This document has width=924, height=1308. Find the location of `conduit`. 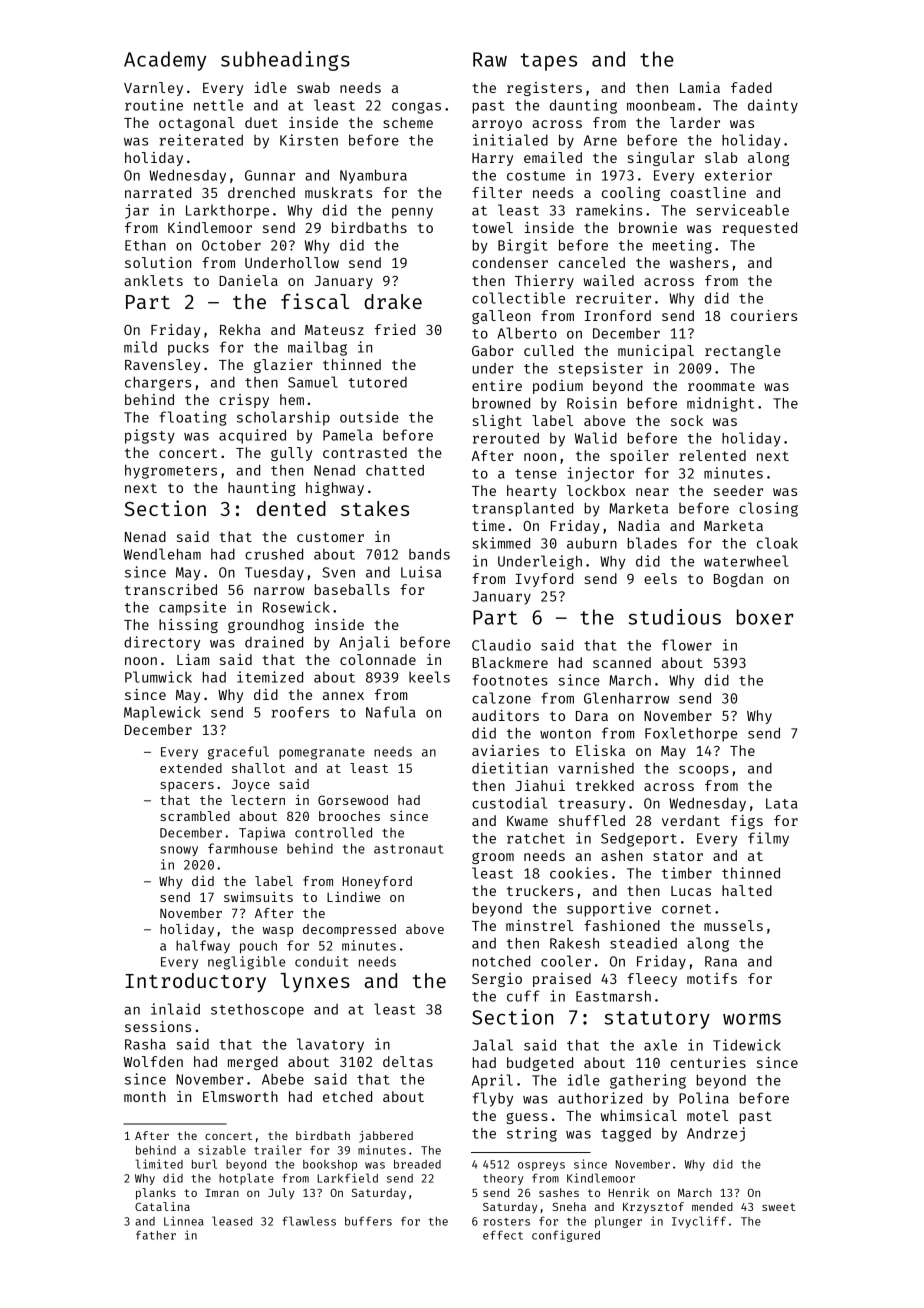

conduit is located at coordinates (321, 961).
